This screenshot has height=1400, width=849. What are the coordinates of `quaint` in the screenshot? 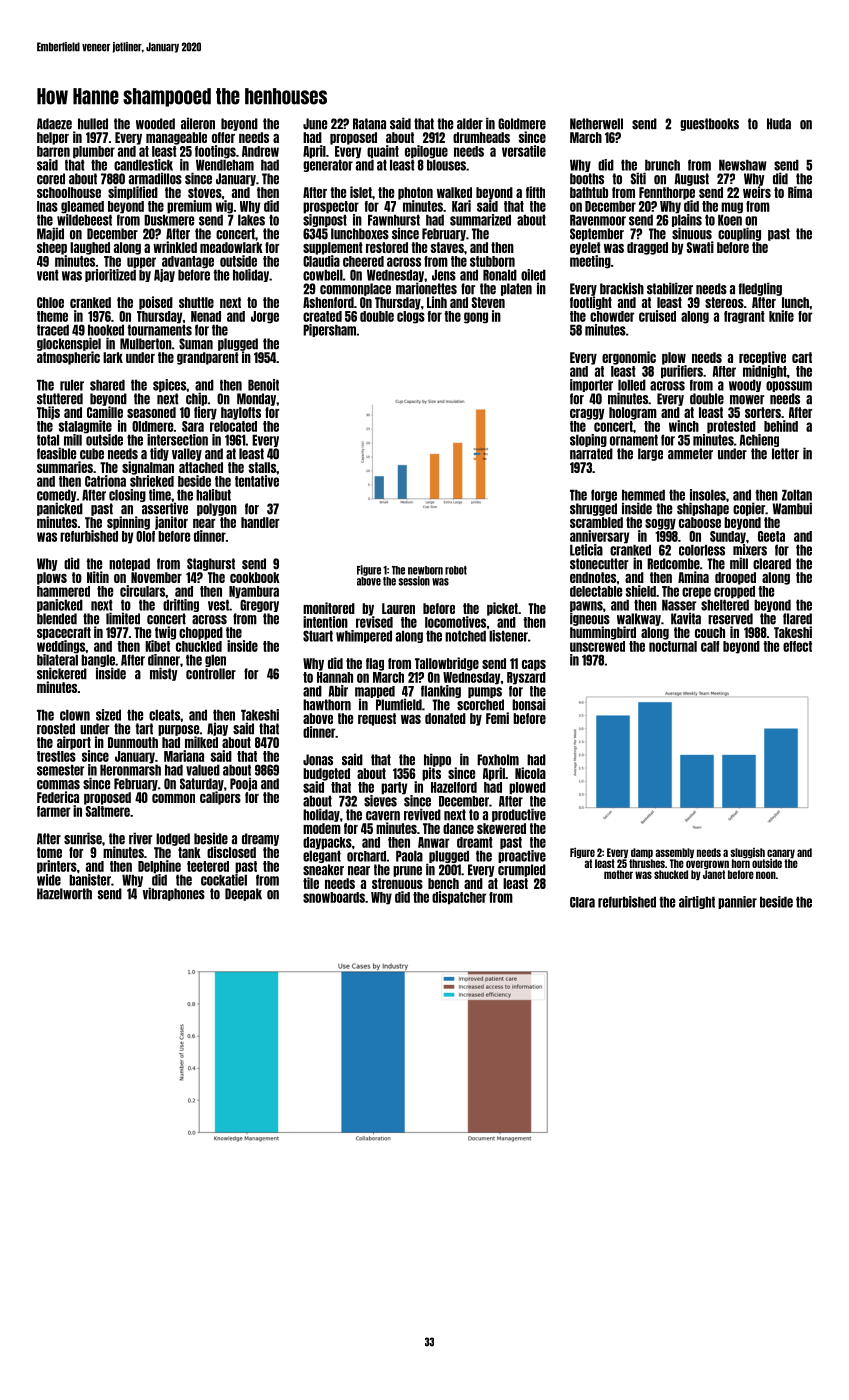 It's located at (383, 152).
